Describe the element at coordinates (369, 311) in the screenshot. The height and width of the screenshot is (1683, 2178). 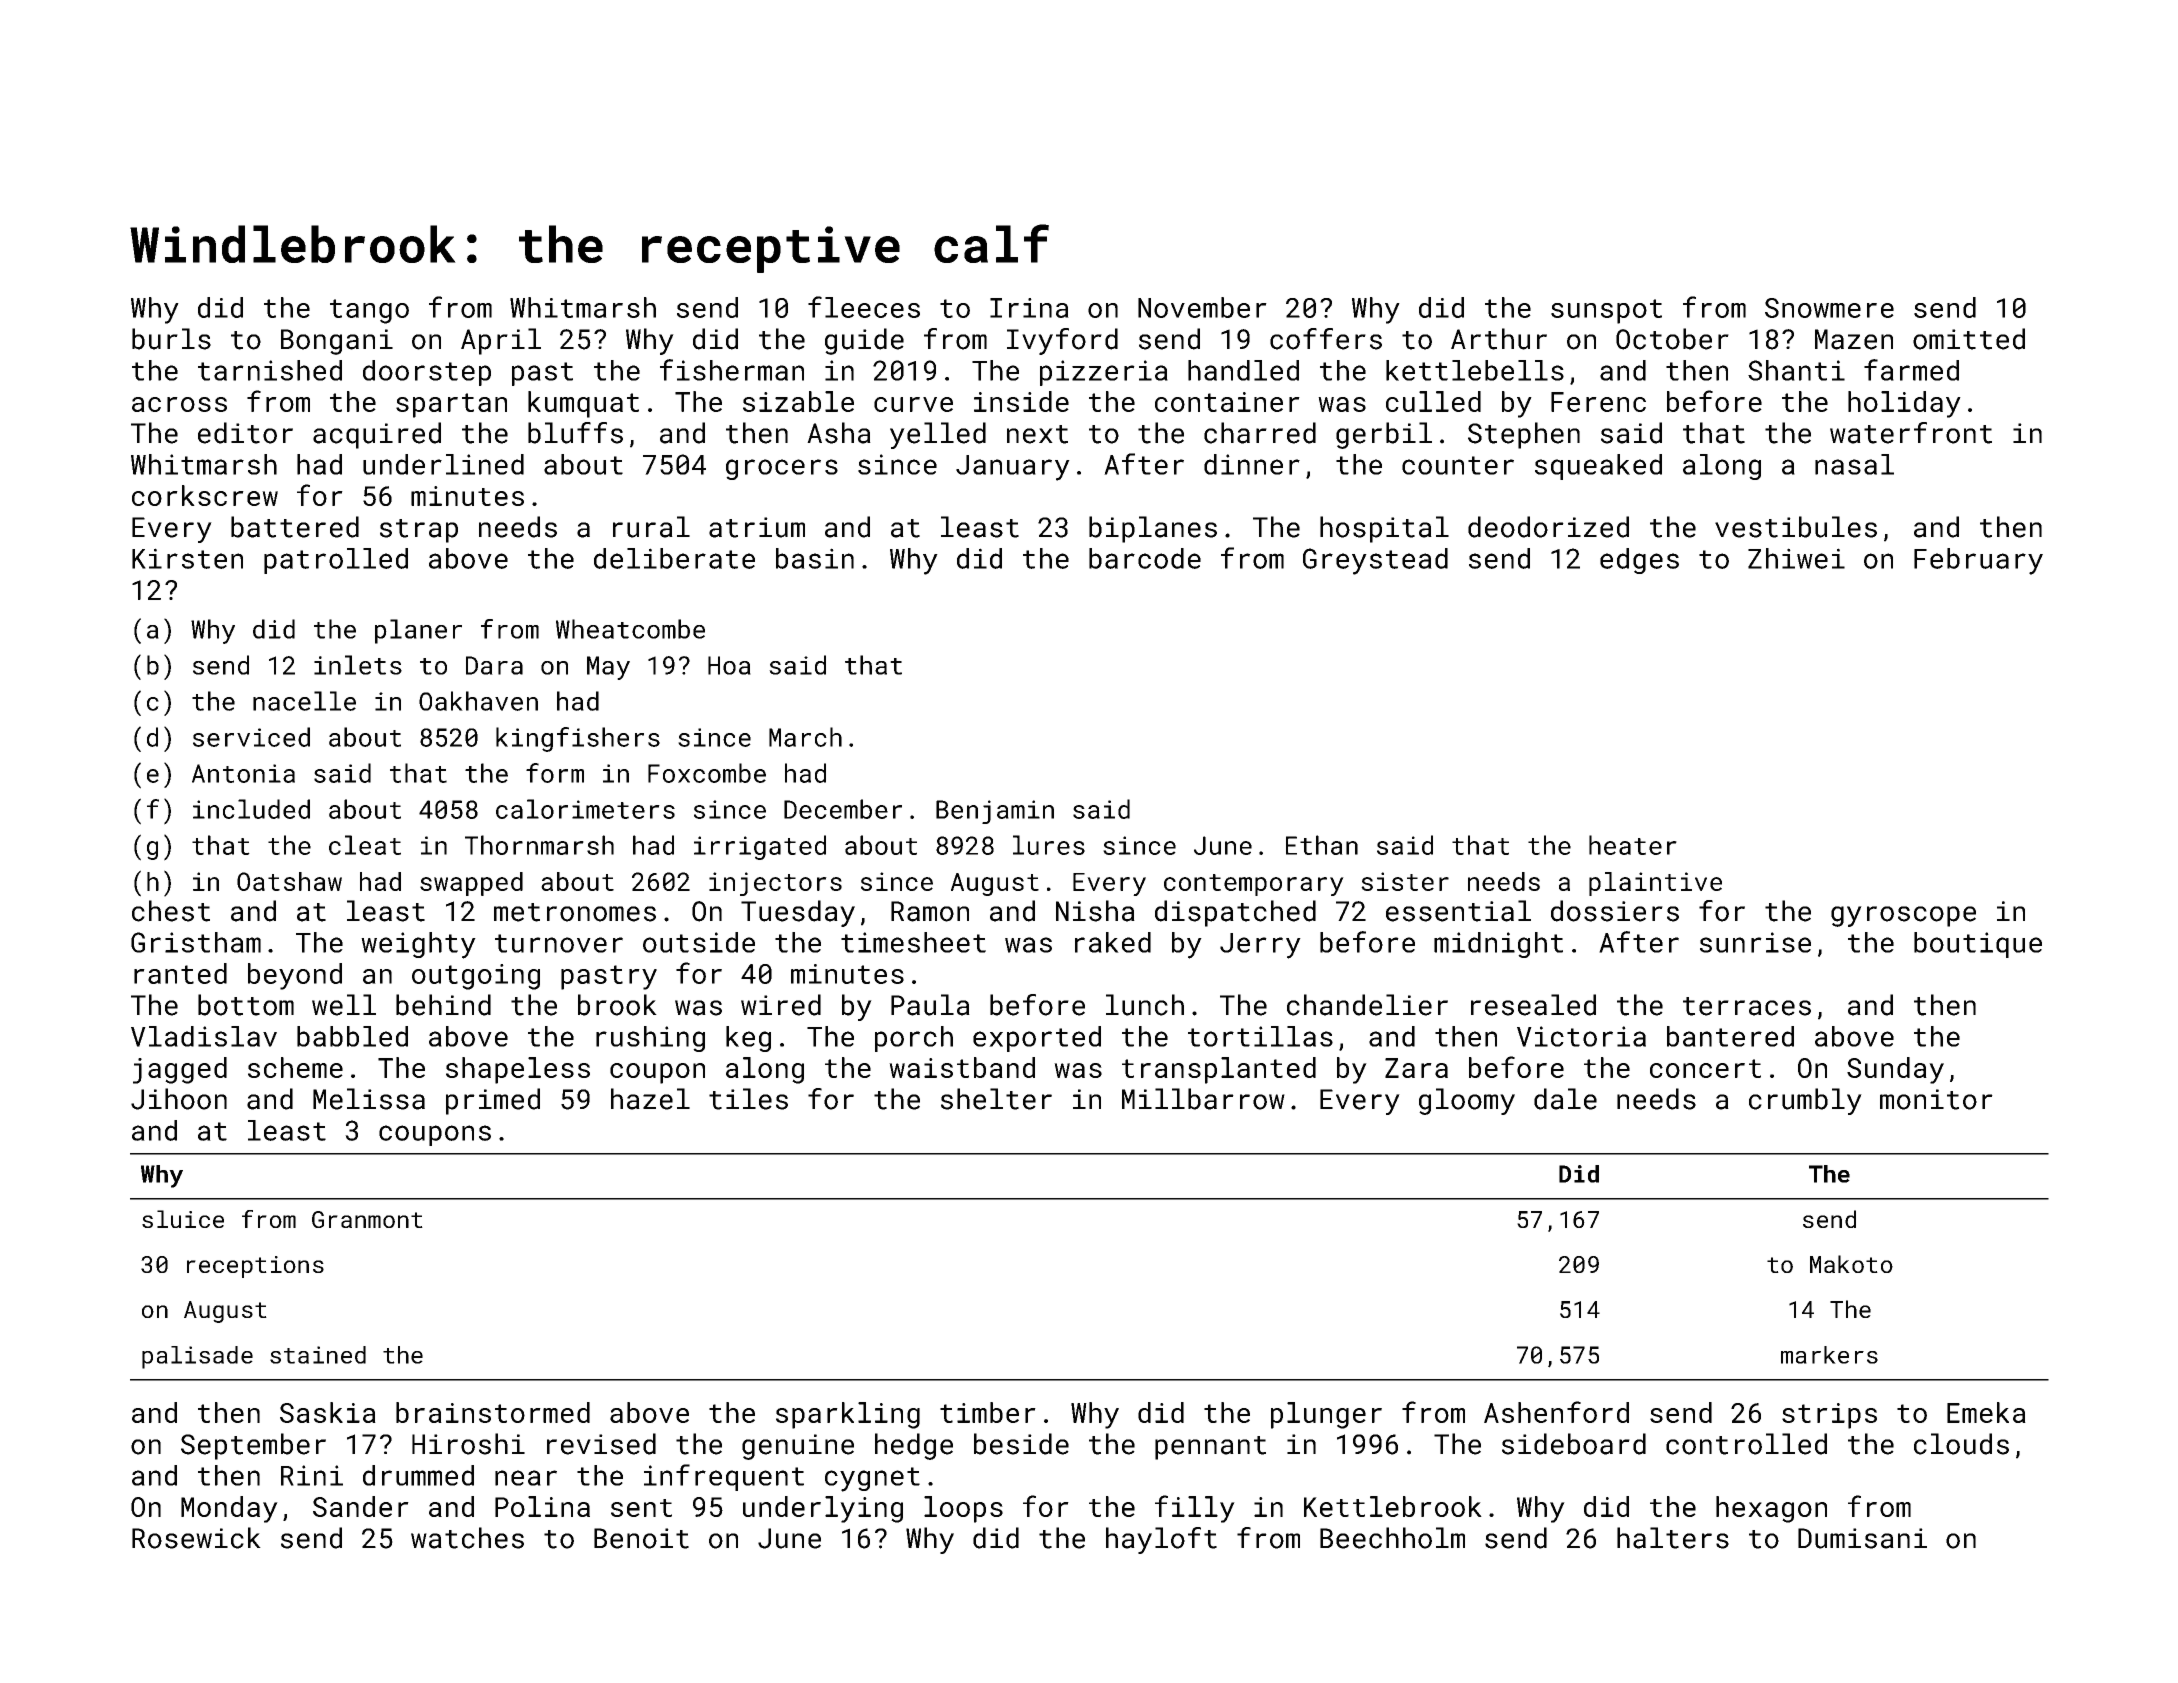
I see `tango` at that location.
